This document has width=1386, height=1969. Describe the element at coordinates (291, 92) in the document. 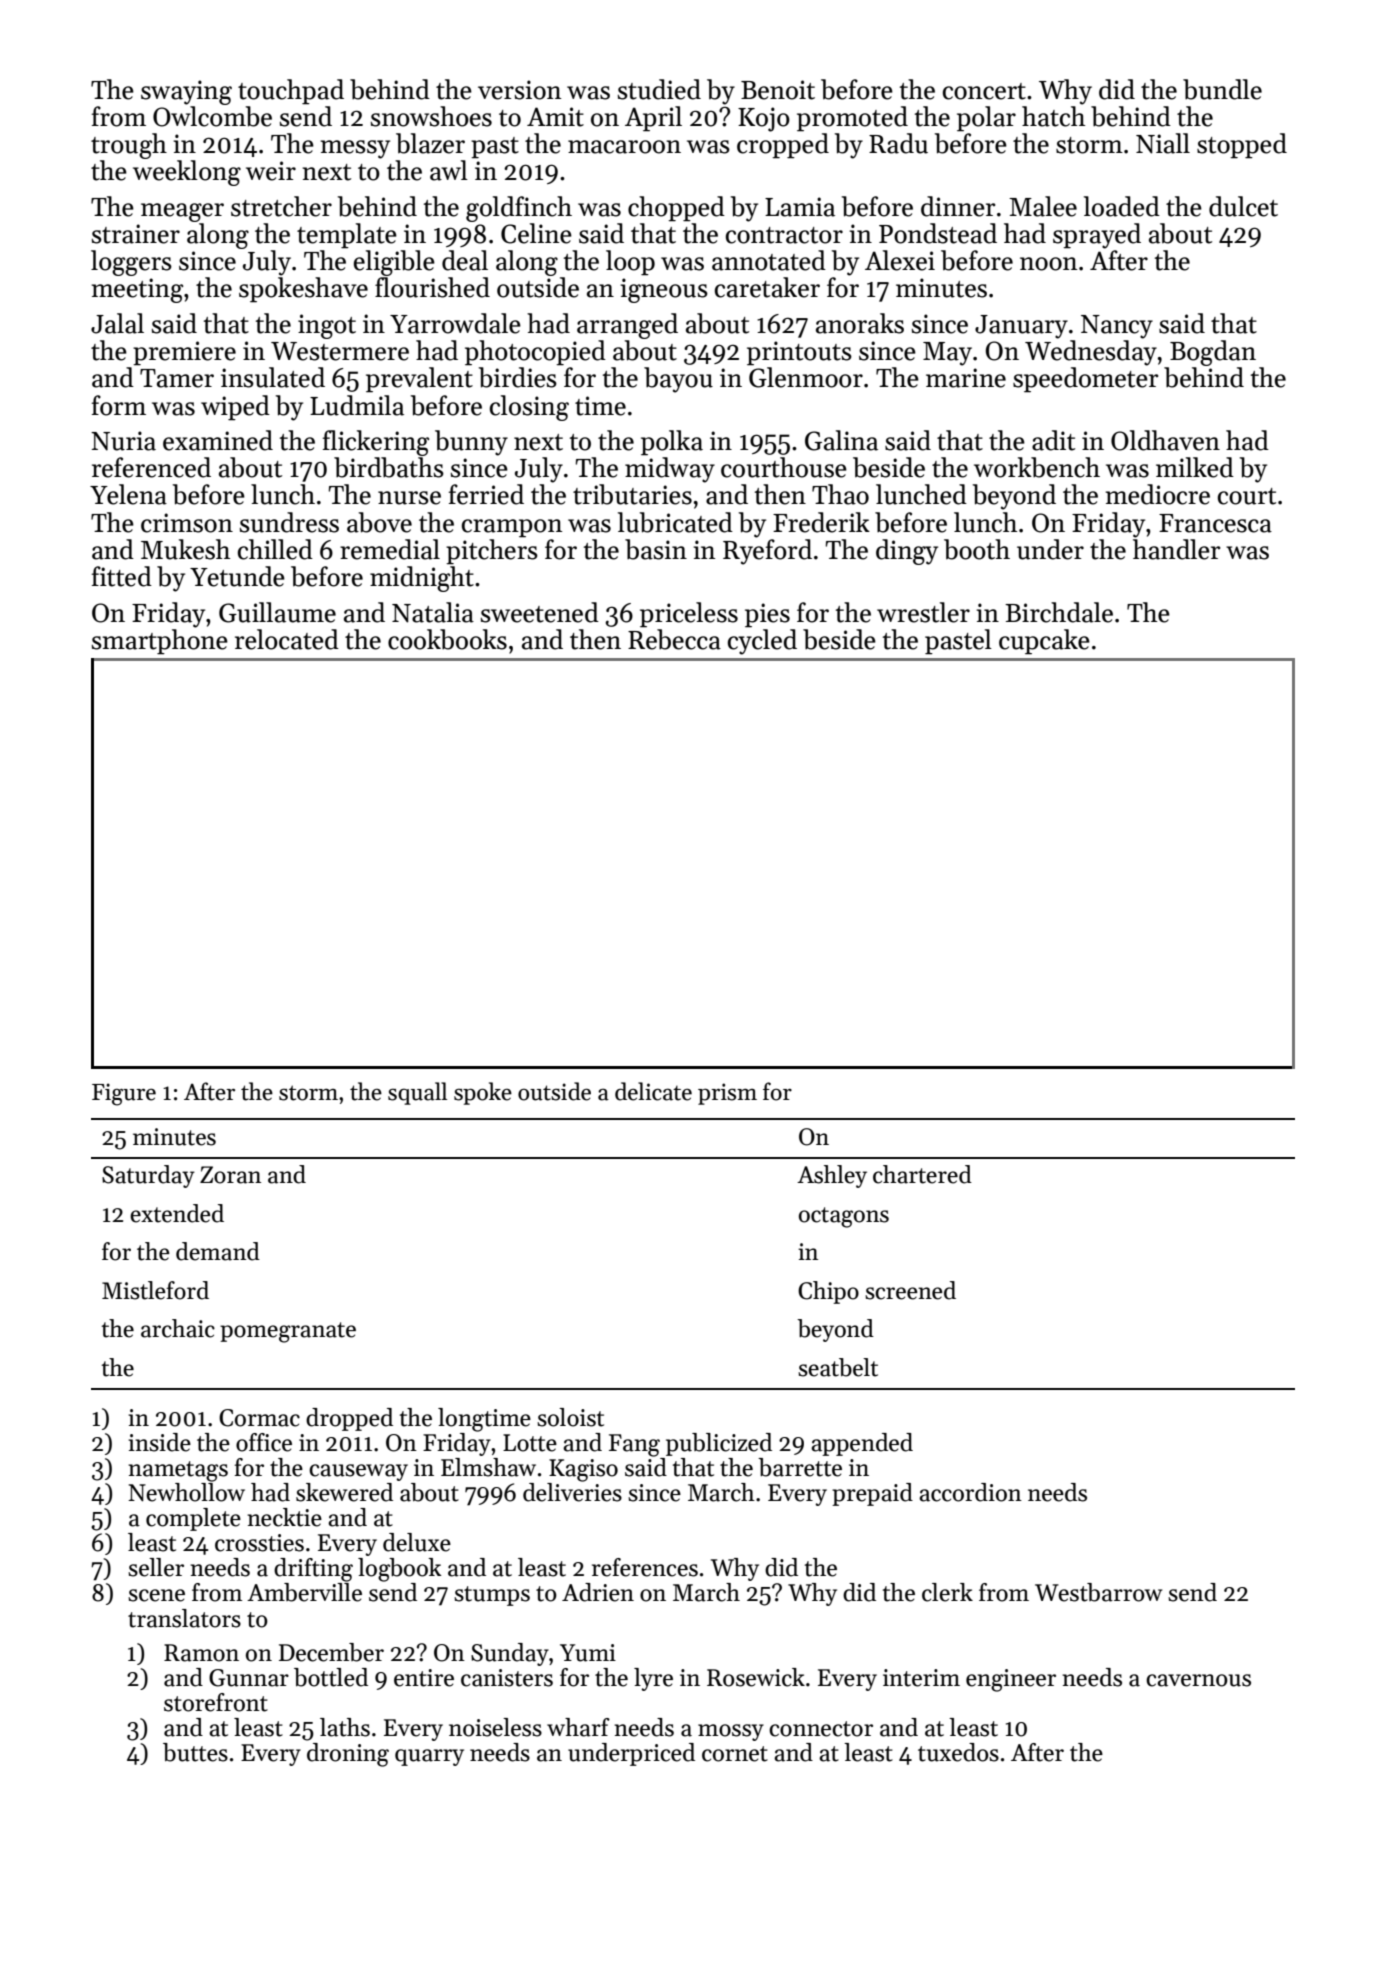

I see `touchpad` at that location.
